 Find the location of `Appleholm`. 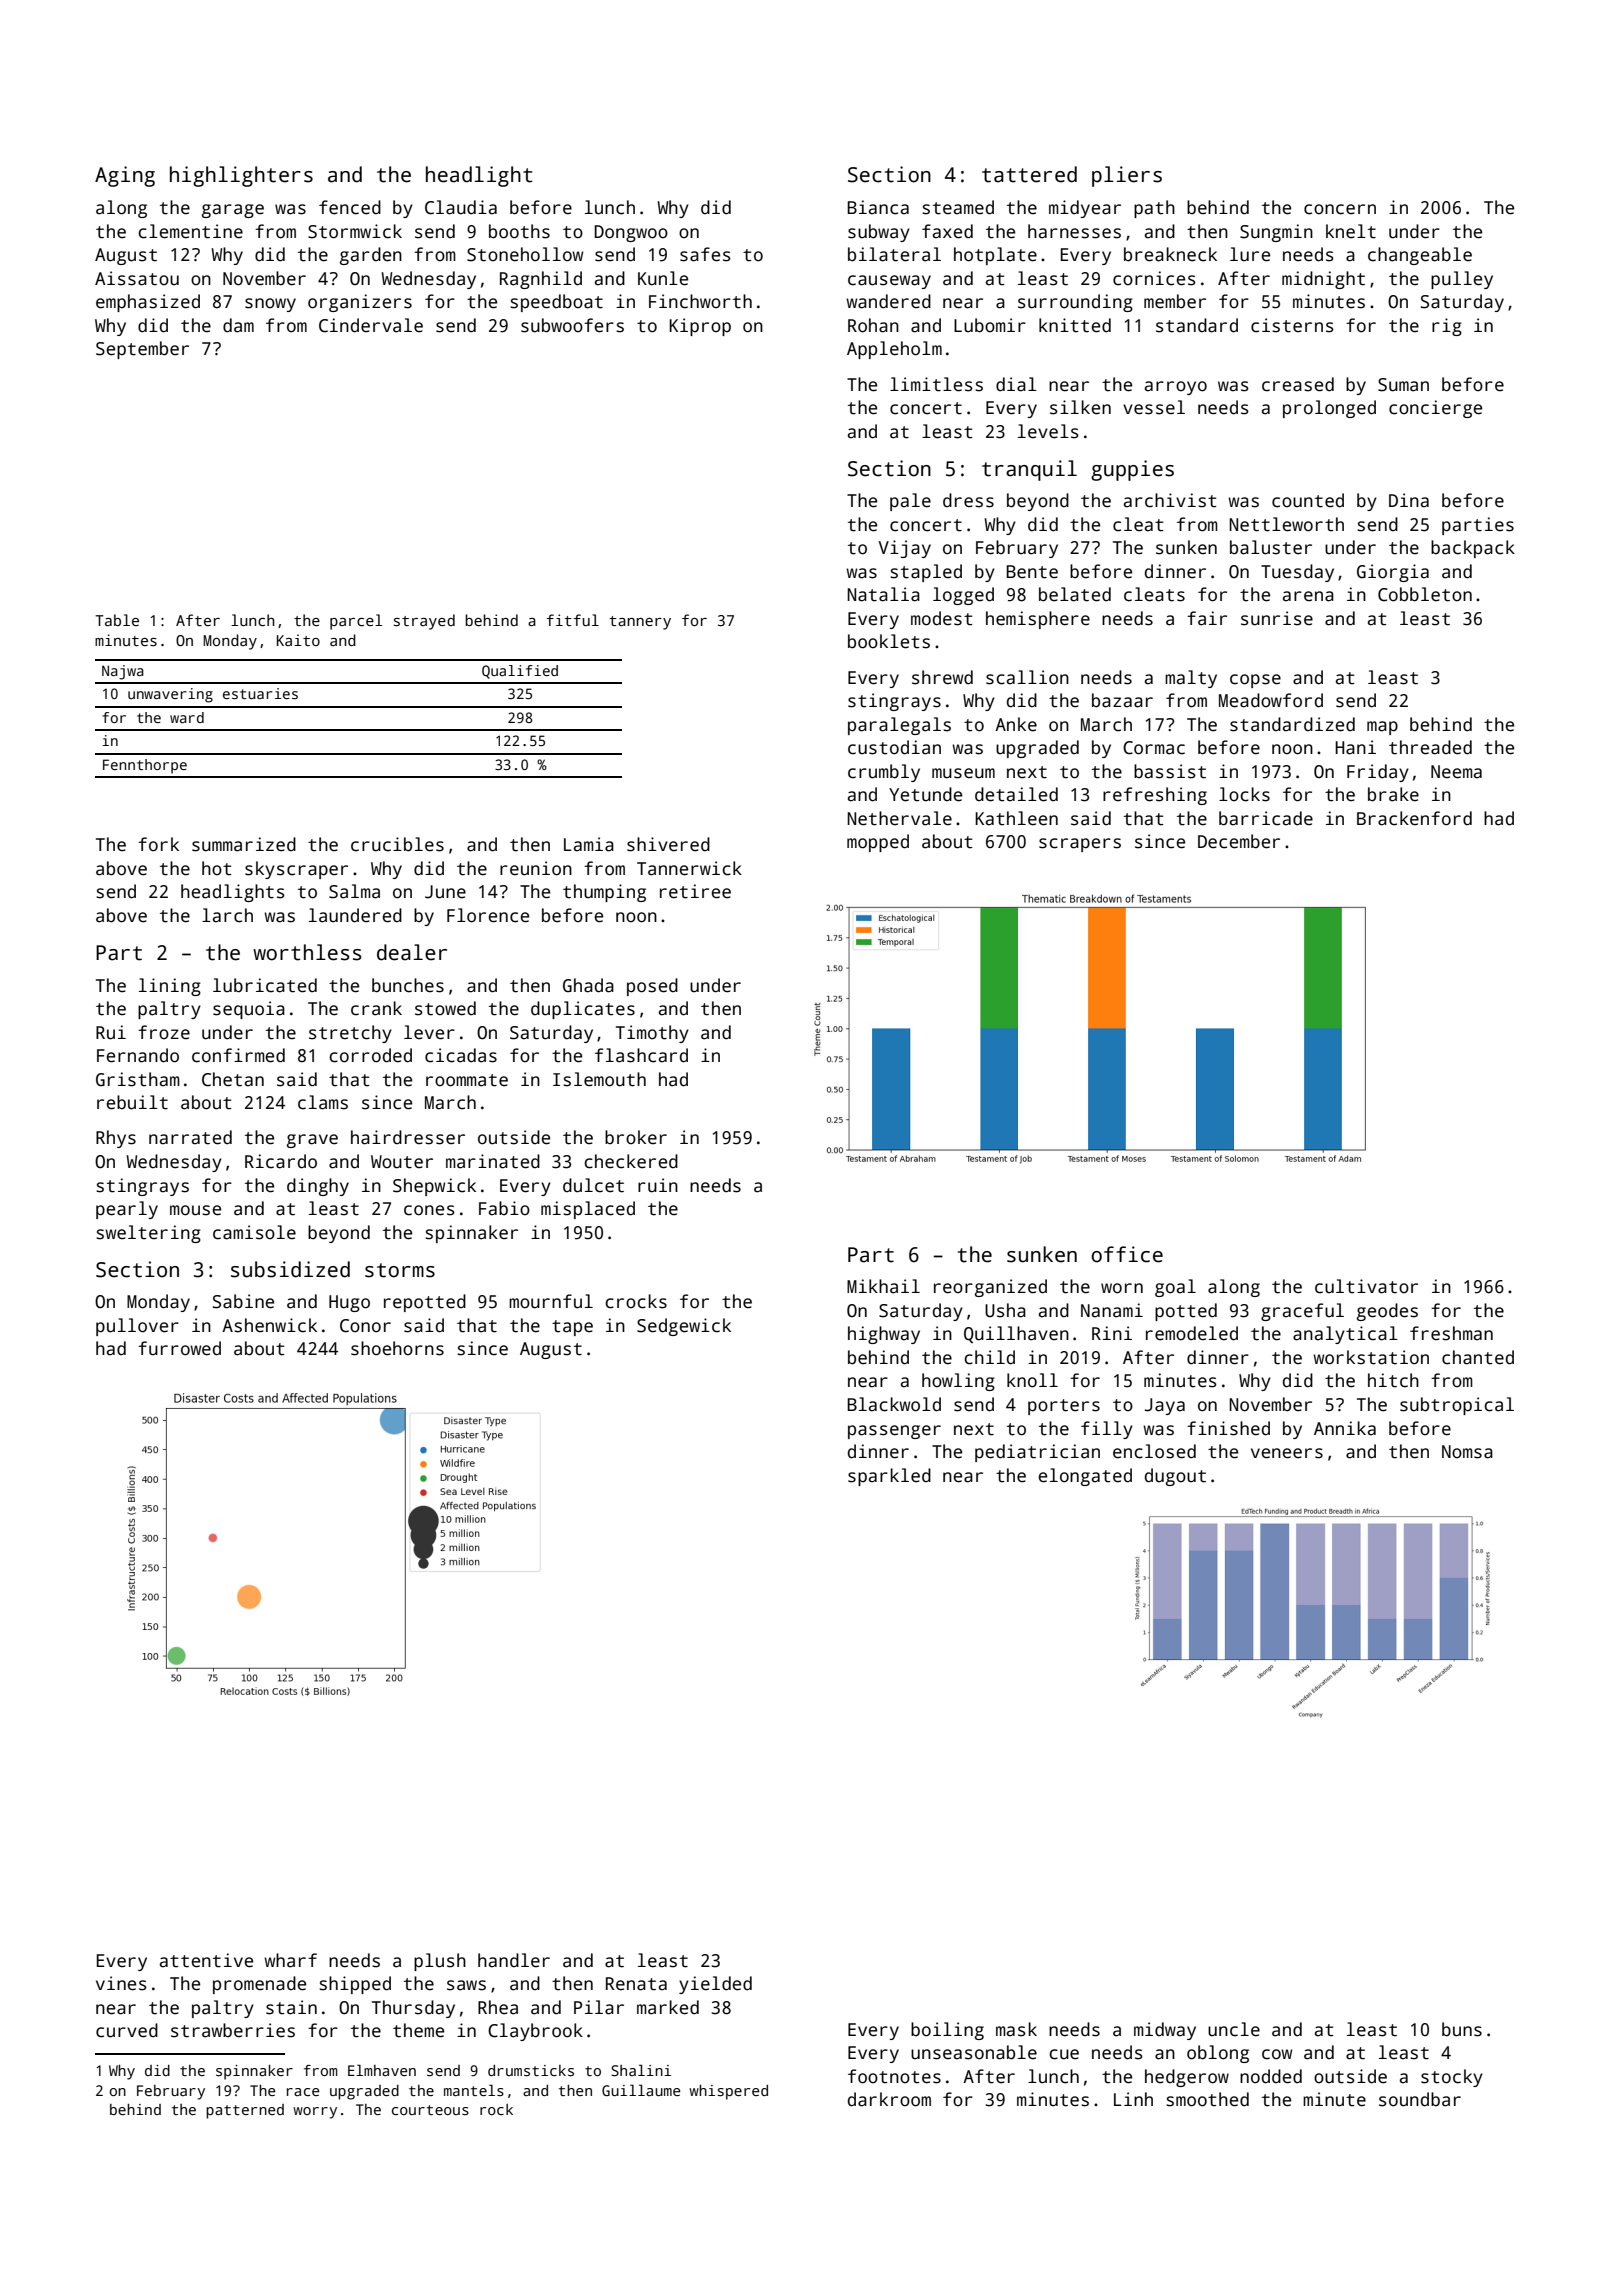

Appleholm is located at coordinates (894, 350).
